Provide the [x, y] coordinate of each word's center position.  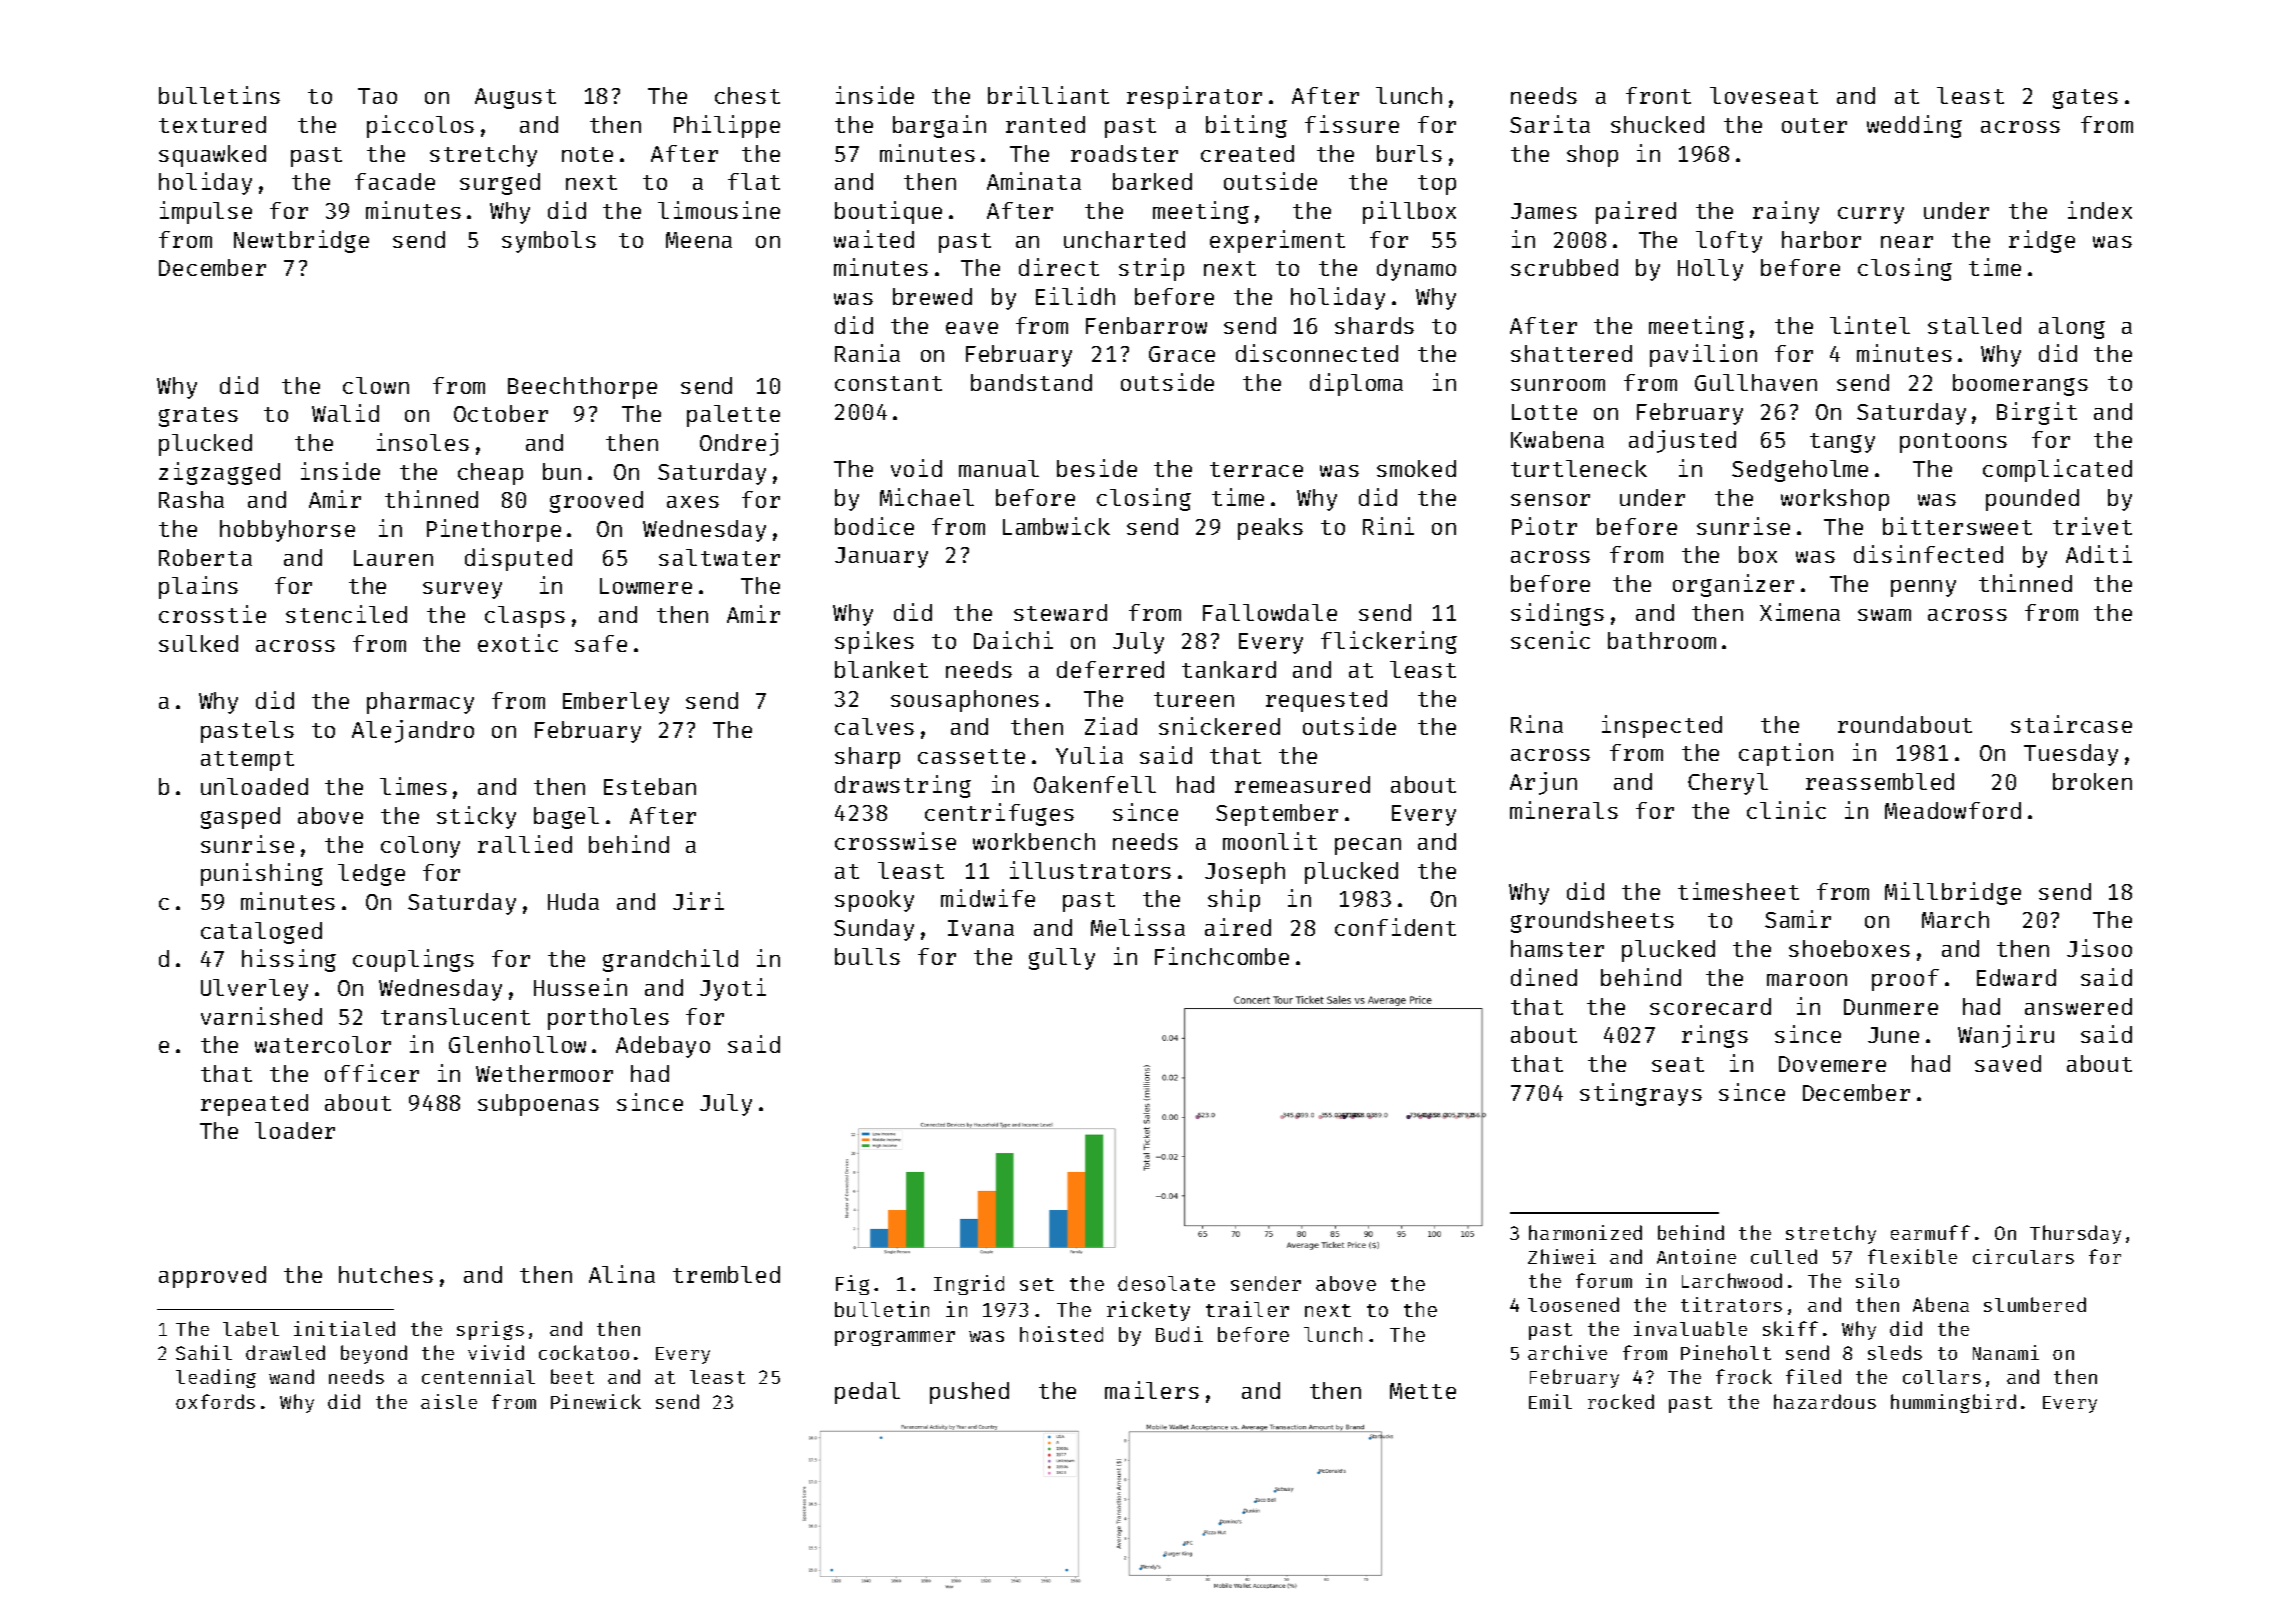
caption [1786, 754]
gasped [240, 818]
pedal [867, 1393]
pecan [1368, 846]
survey [462, 590]
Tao [377, 96]
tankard [1229, 669]
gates [2085, 99]
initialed [344, 1328]
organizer [1733, 585]
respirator [1194, 97]
